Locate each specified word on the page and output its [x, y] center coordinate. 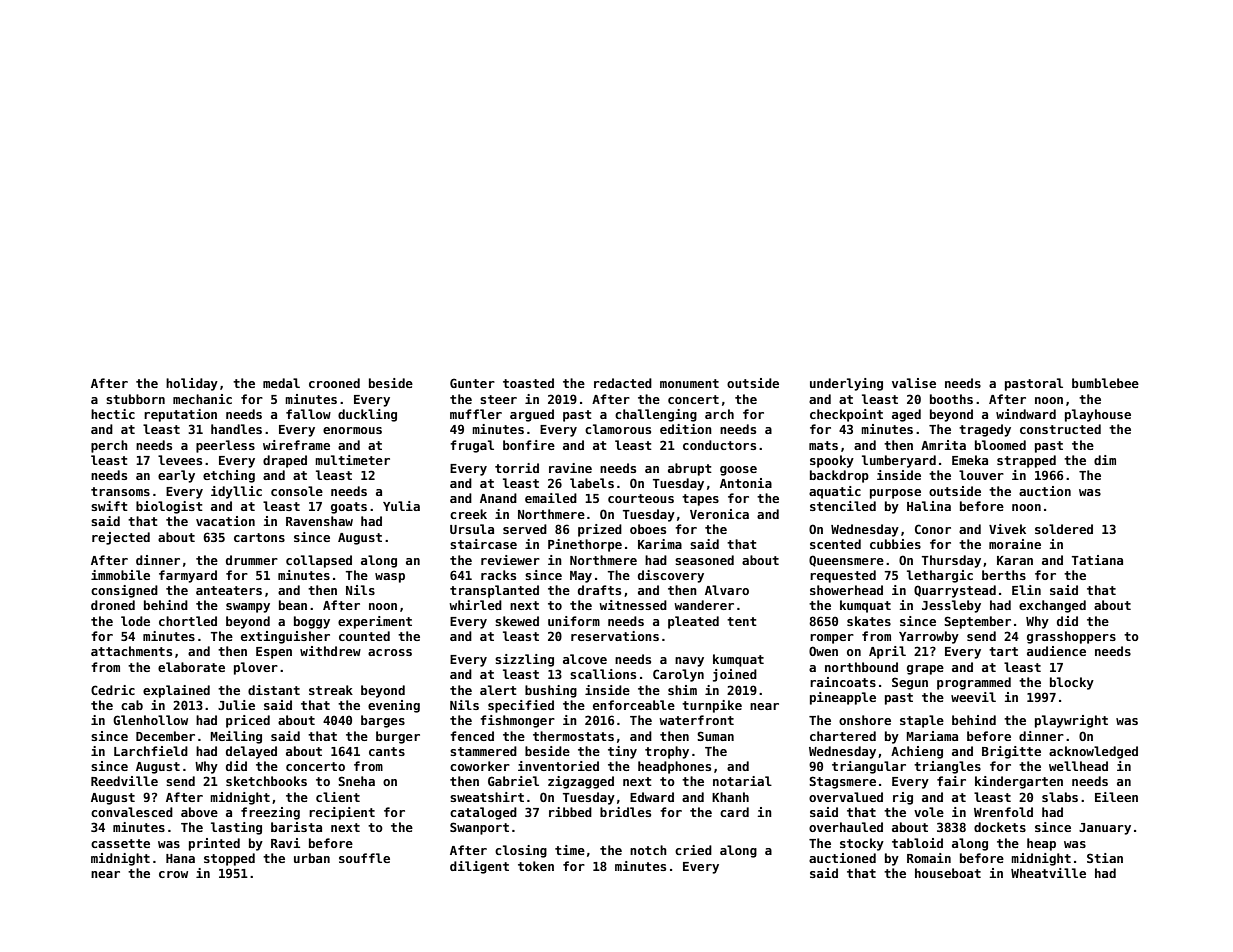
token [536, 866]
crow [173, 874]
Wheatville [1048, 873]
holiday [192, 384]
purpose [895, 494]
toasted [528, 383]
